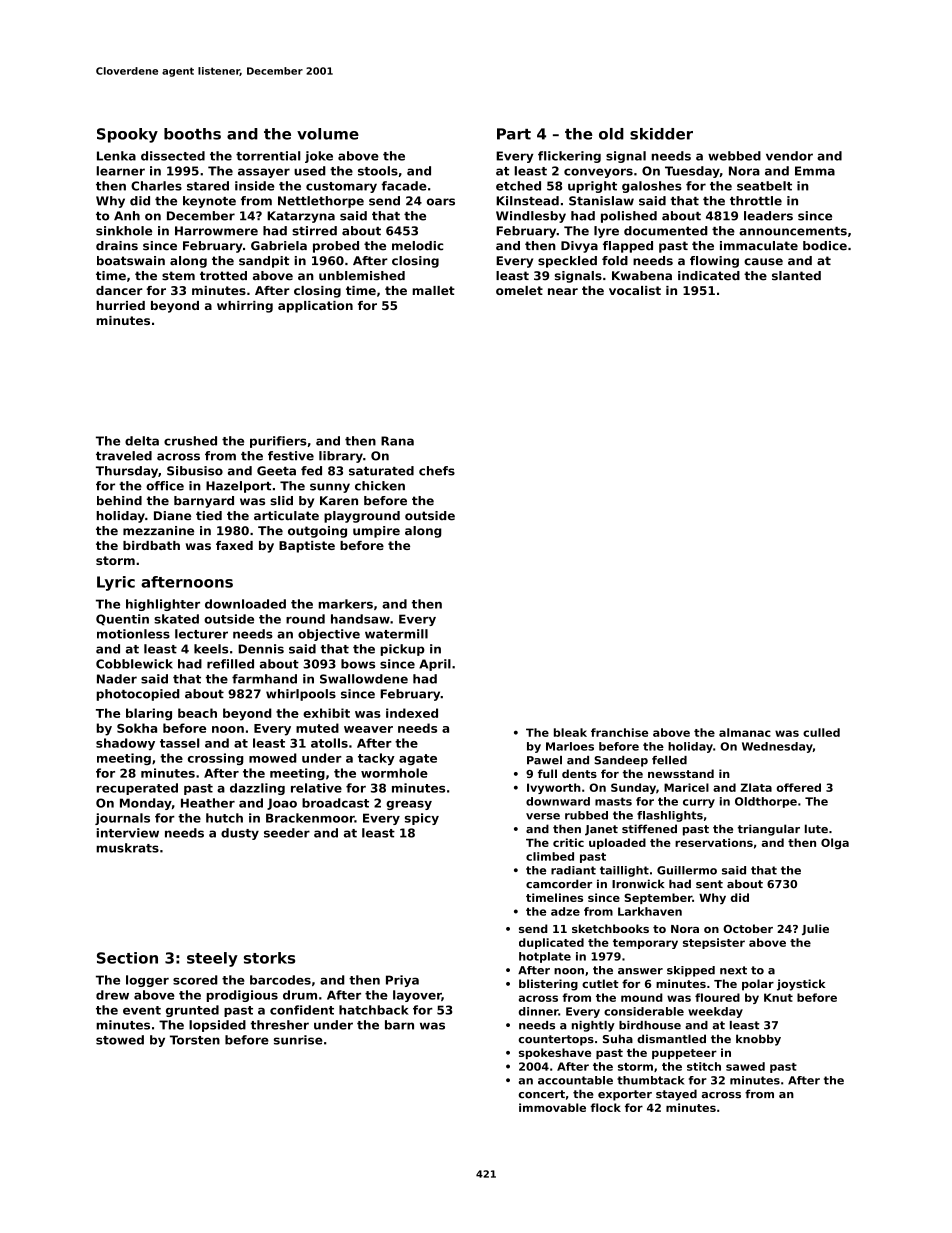 The height and width of the image is (1233, 952). What do you see at coordinates (435, 665) in the image?
I see `April` at bounding box center [435, 665].
